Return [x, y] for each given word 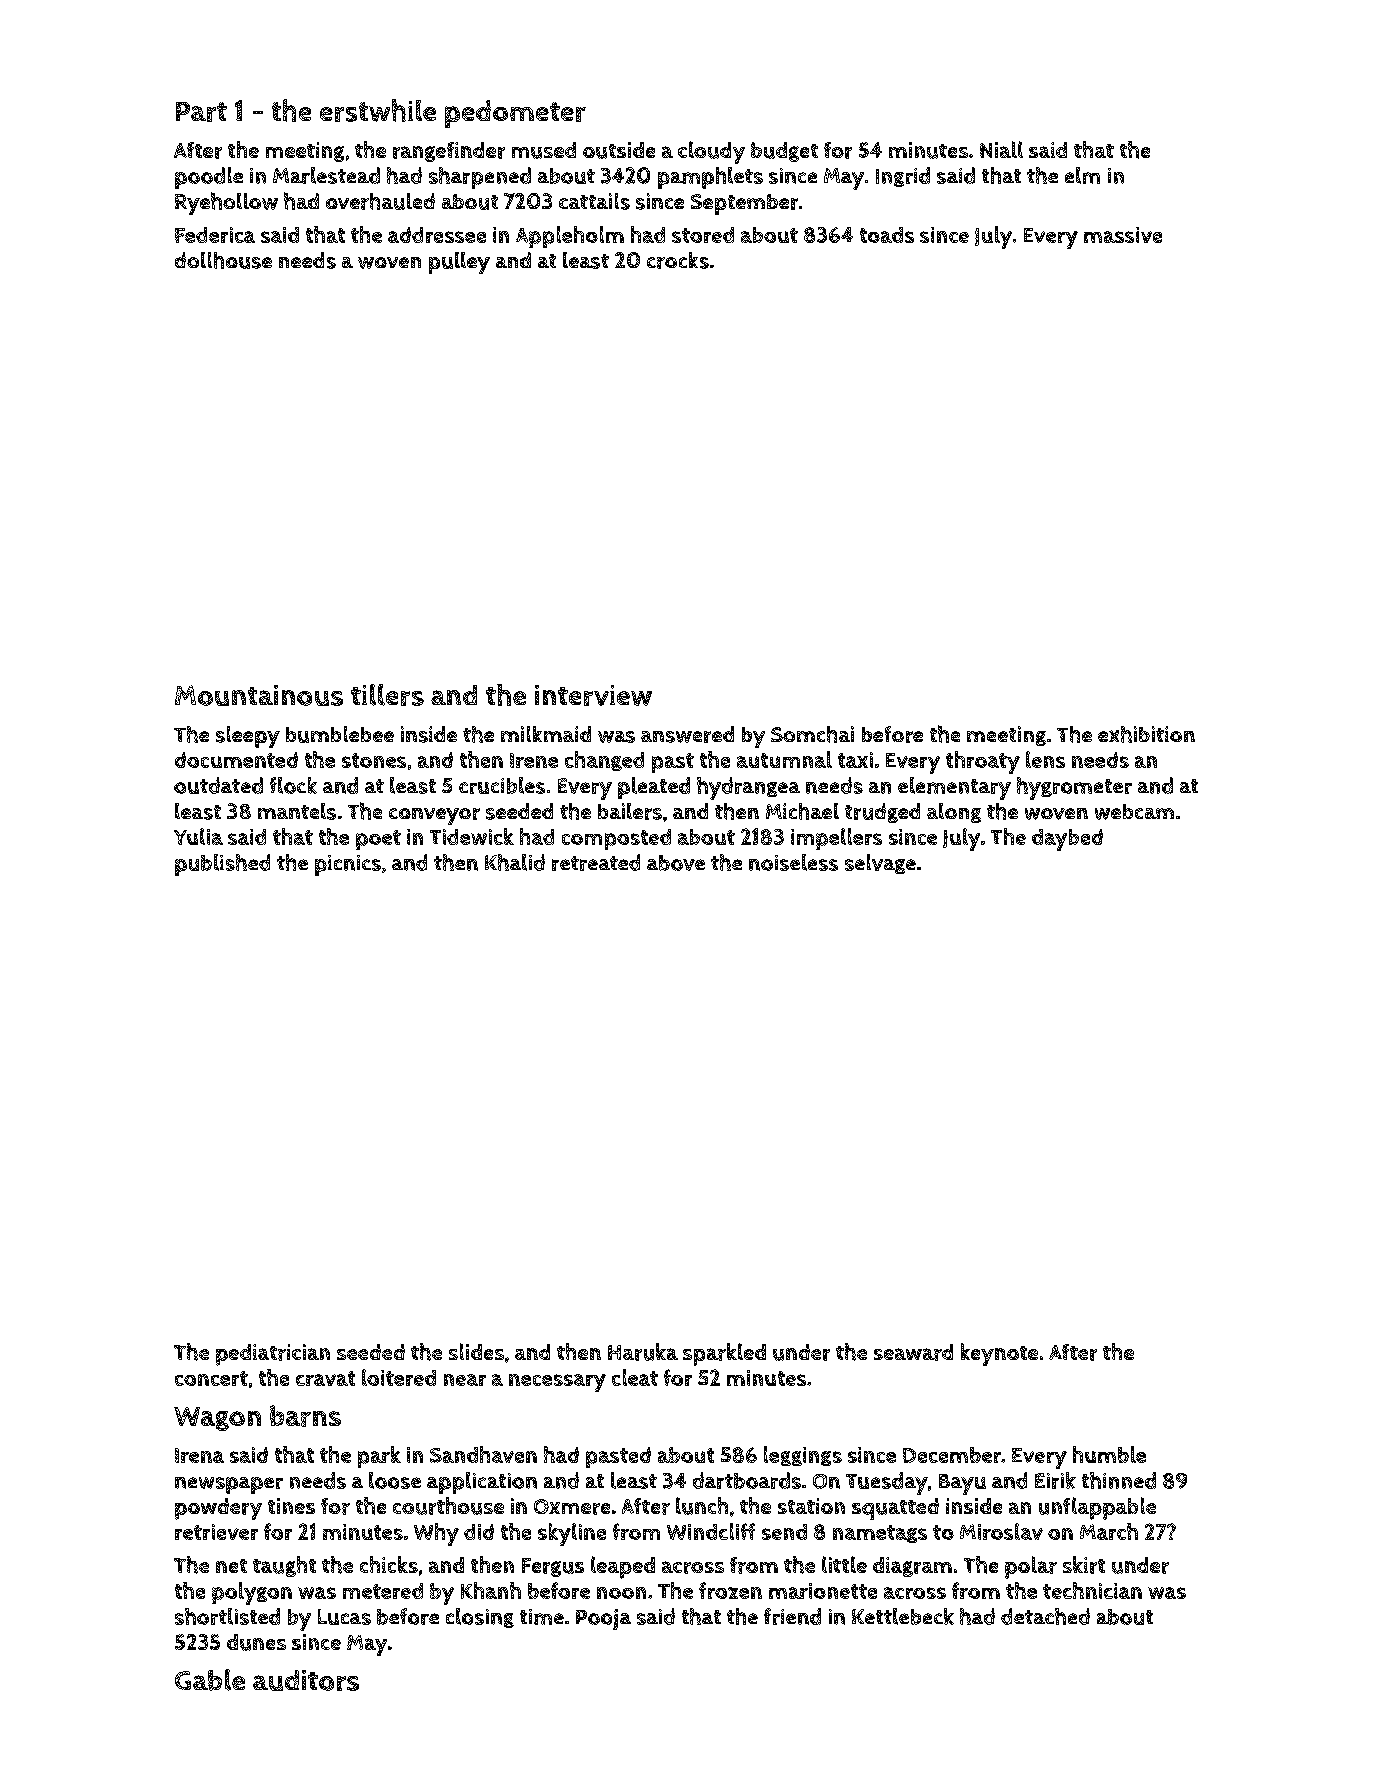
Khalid [515, 862]
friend [792, 1616]
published [222, 865]
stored [703, 235]
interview [593, 695]
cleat [635, 1377]
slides [476, 1351]
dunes [256, 1642]
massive [1123, 235]
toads [887, 235]
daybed [1067, 840]
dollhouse [223, 260]
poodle [209, 178]
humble [1109, 1454]
